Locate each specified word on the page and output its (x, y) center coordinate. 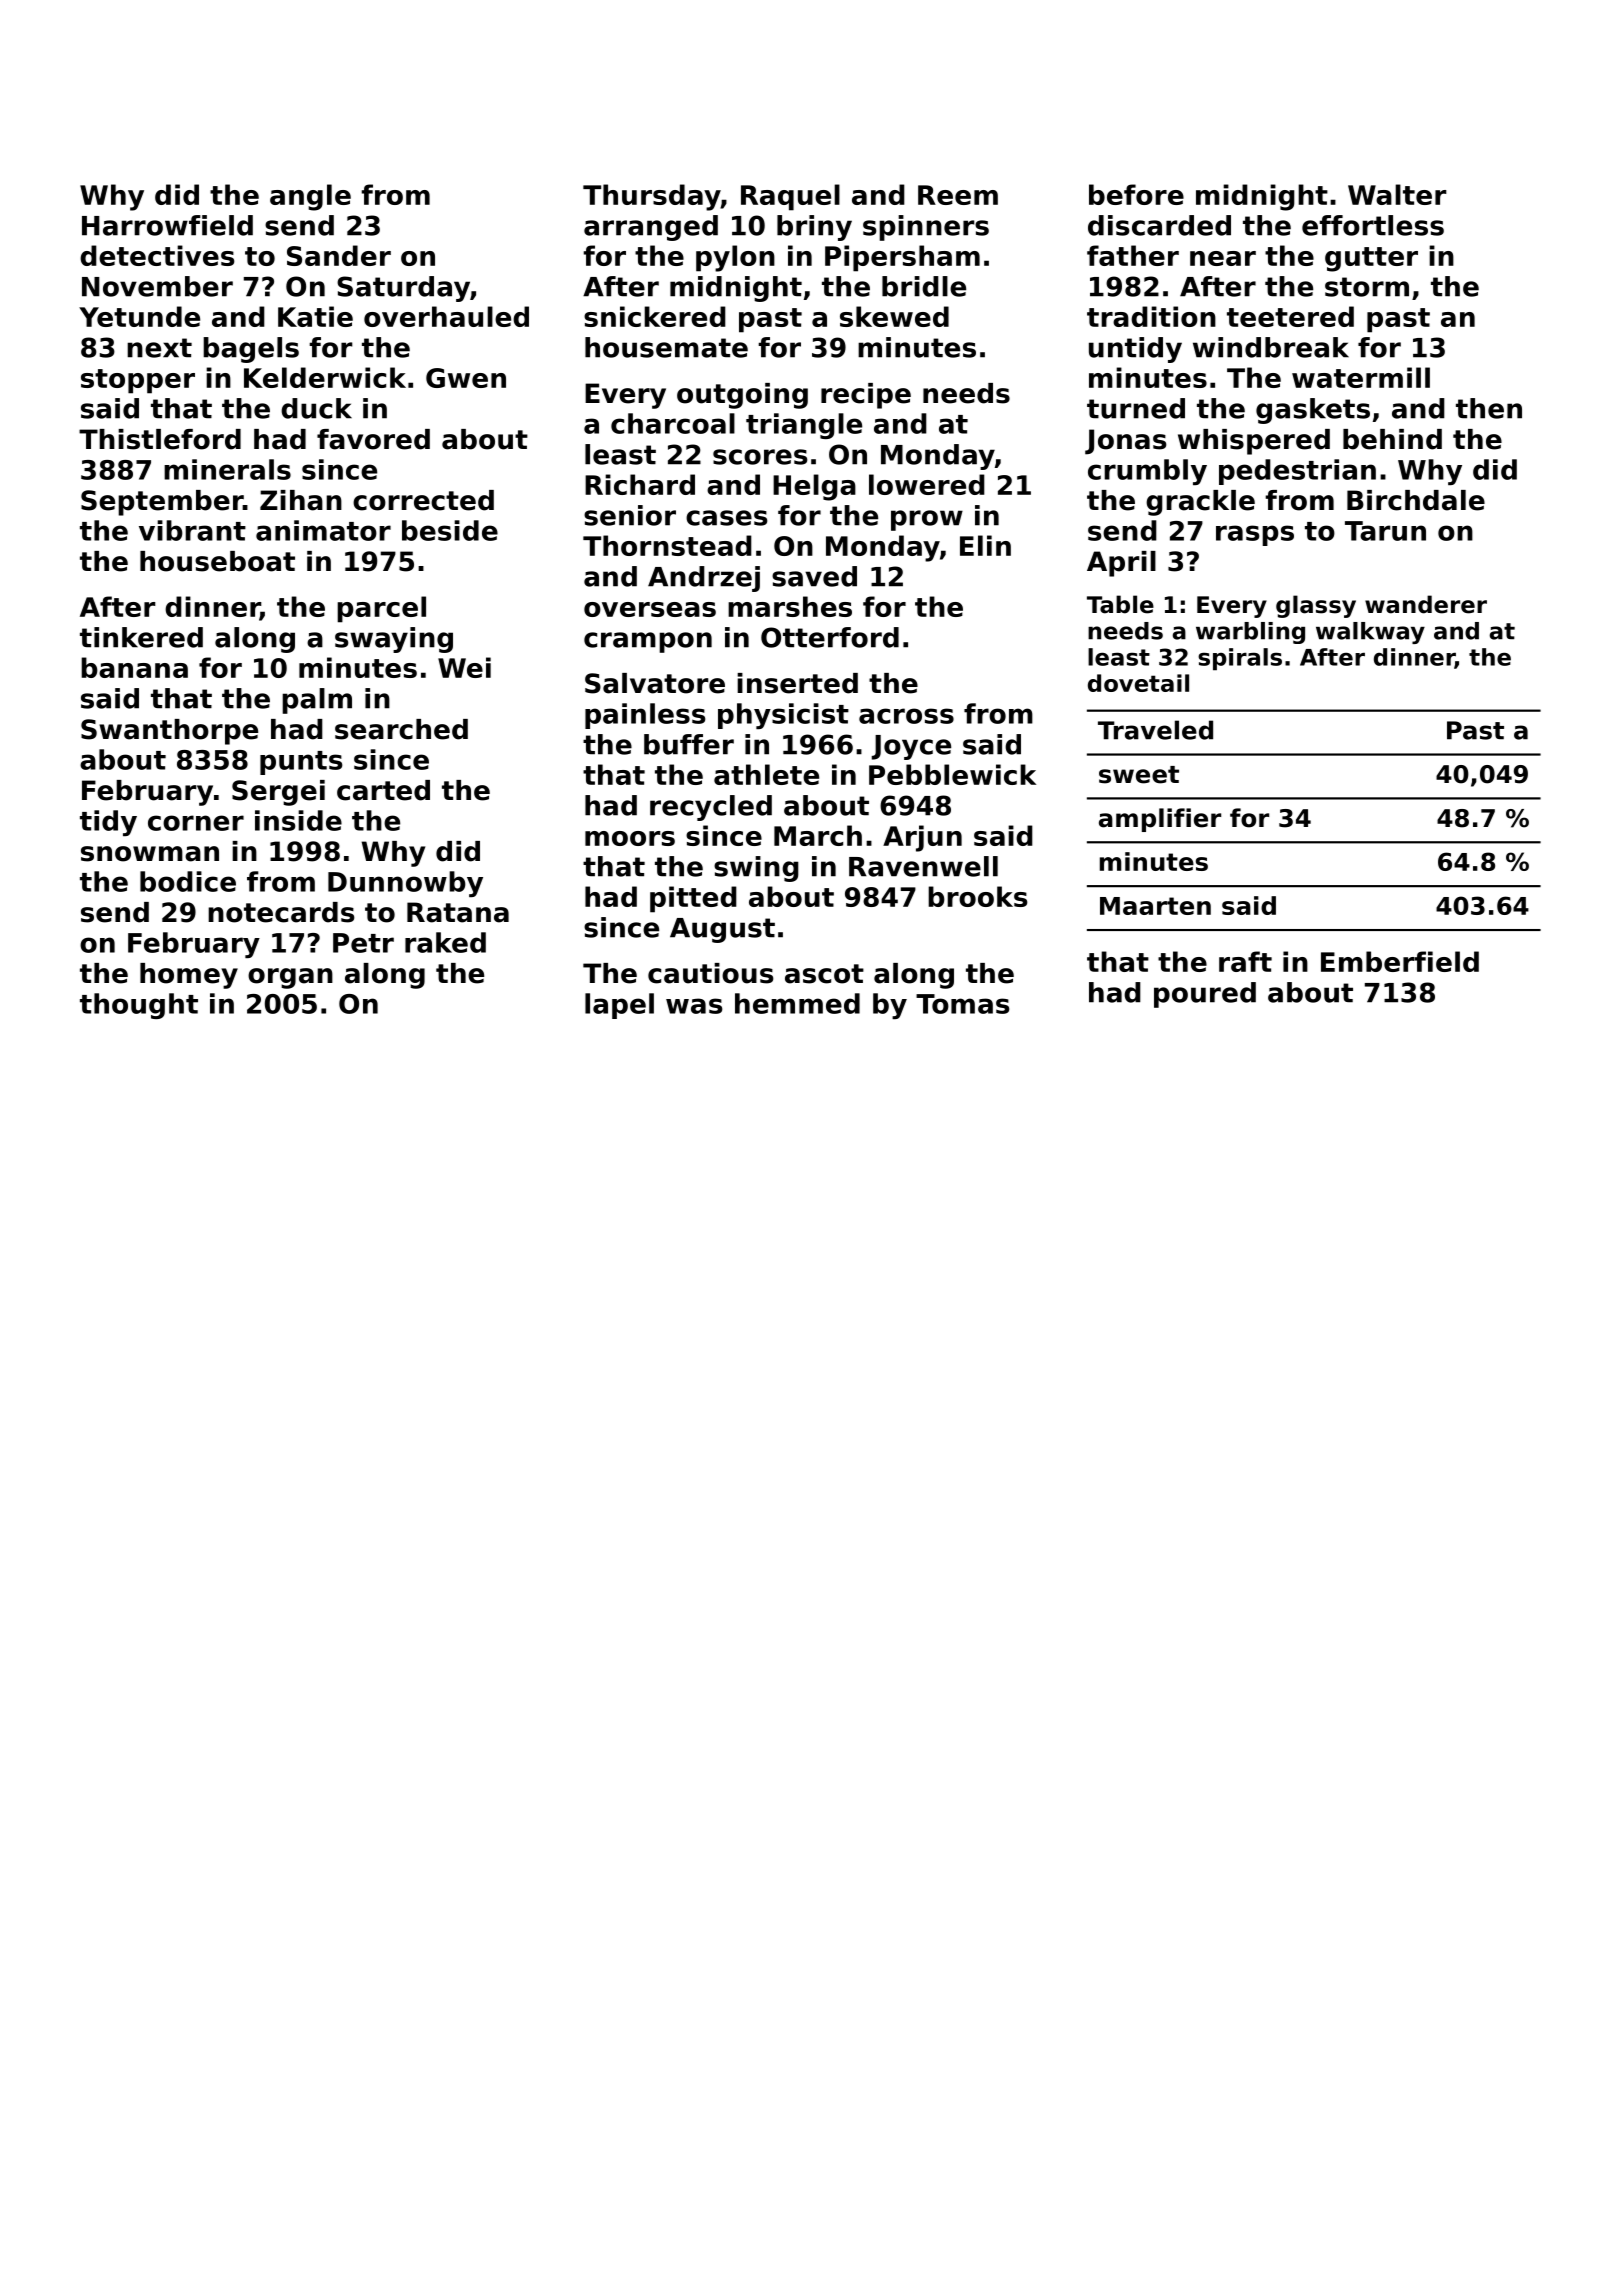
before (1136, 194)
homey (189, 976)
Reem (958, 195)
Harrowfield (167, 225)
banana (134, 667)
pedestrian (1297, 472)
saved (814, 576)
